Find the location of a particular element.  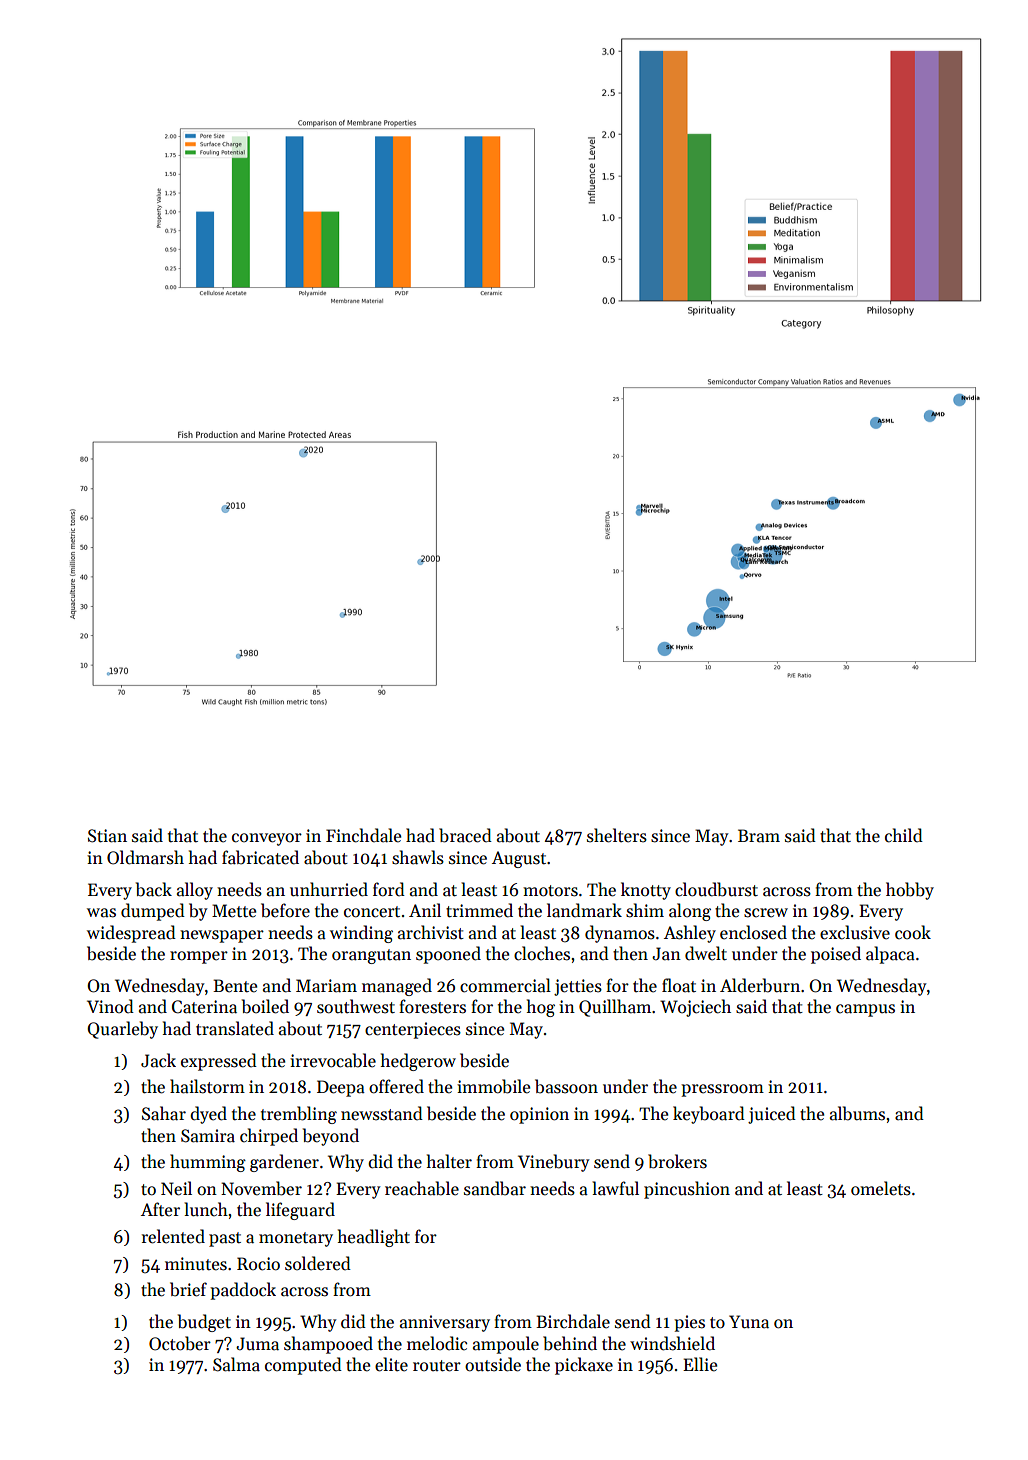

omelets is located at coordinates (881, 1188).
